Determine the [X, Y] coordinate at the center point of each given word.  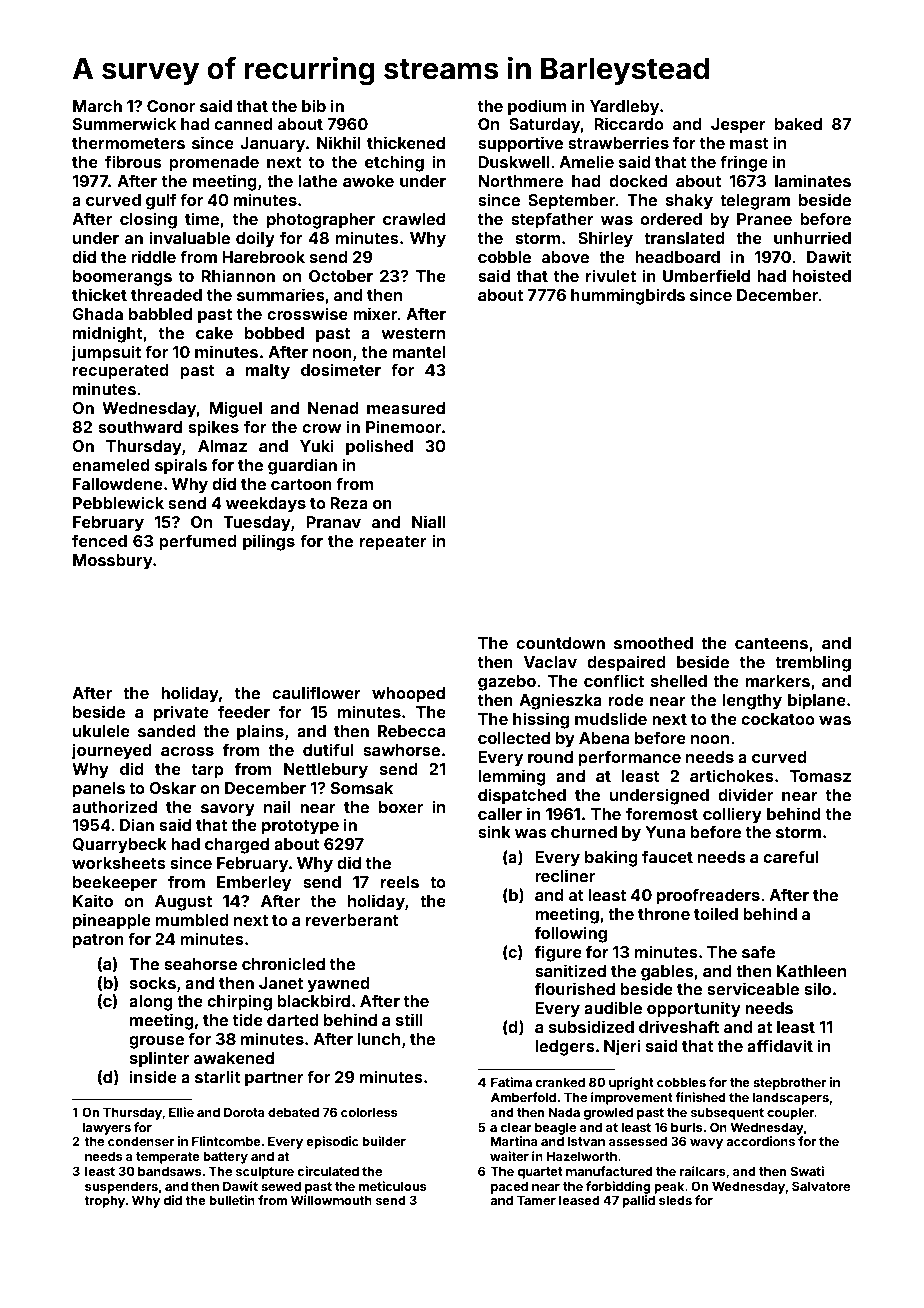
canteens [771, 643]
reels [400, 882]
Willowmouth [331, 1200]
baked [798, 124]
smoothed [653, 643]
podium [537, 107]
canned [243, 124]
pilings [269, 542]
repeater [393, 543]
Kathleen [811, 971]
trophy [104, 1201]
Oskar [172, 788]
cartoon [301, 484]
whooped [408, 695]
